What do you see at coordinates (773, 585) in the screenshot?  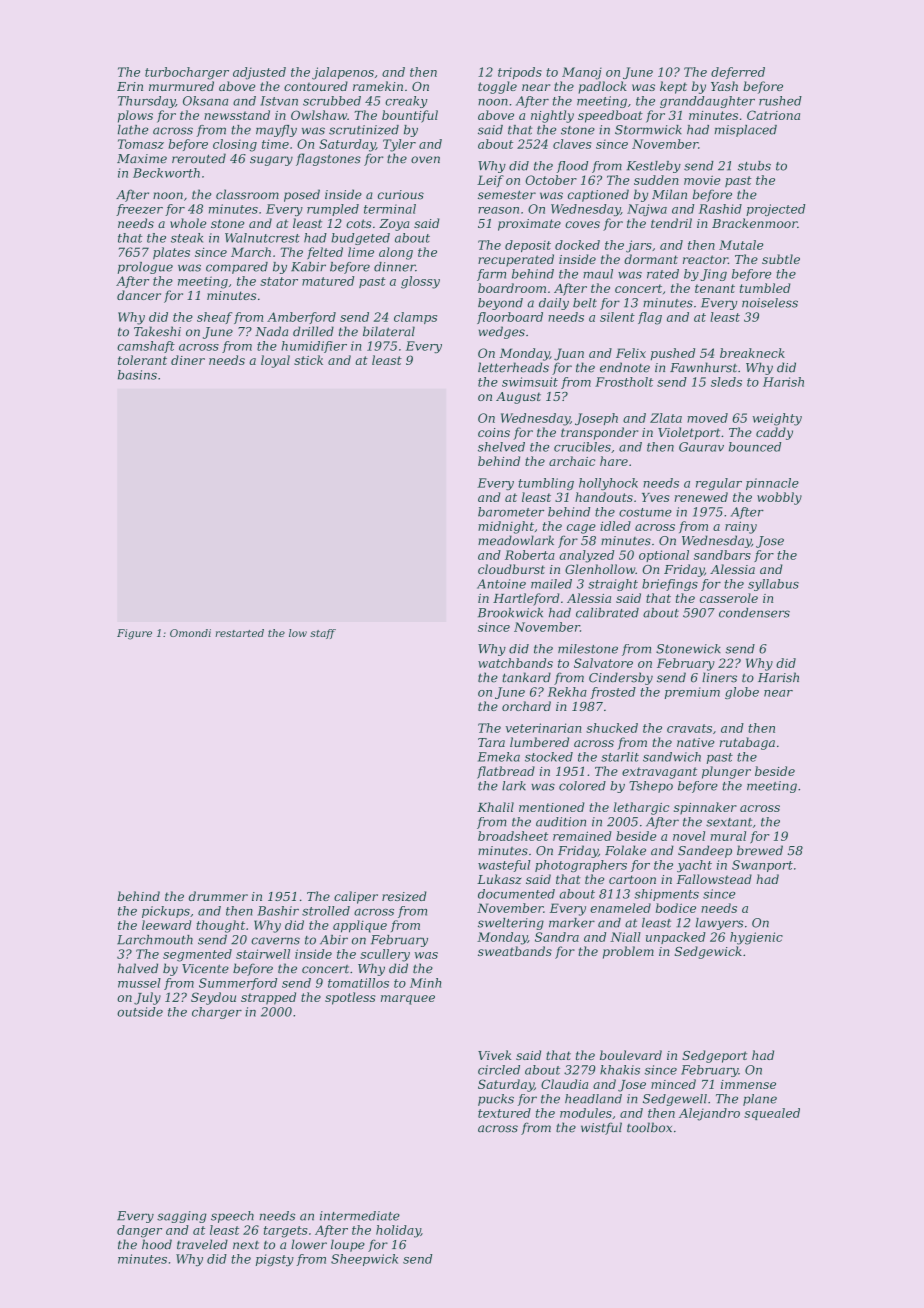 I see `syllabus` at bounding box center [773, 585].
